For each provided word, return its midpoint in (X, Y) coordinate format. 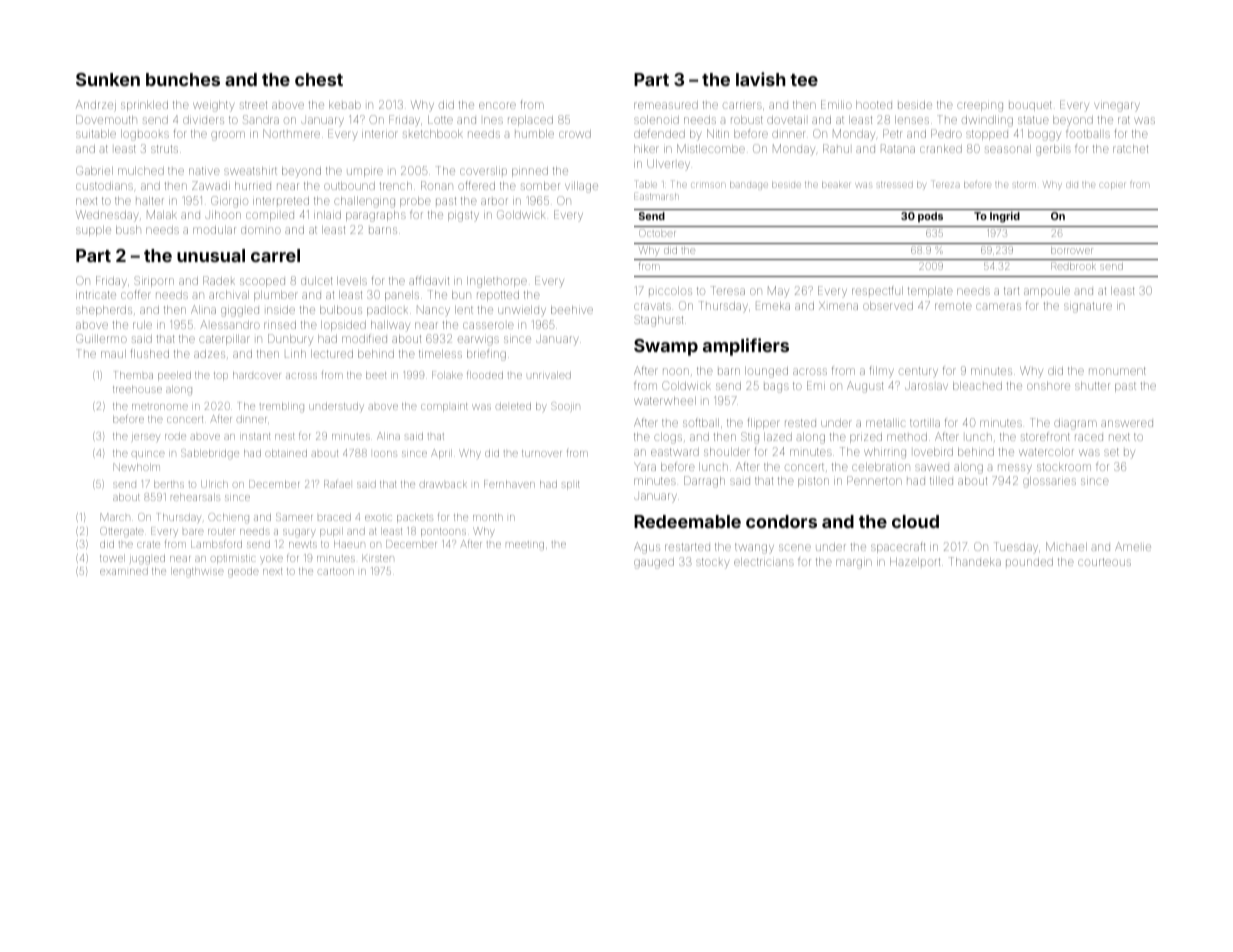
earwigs (478, 341)
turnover (542, 453)
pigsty (463, 216)
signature (1088, 307)
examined (124, 571)
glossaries (1049, 482)
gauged (654, 563)
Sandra (261, 119)
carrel (275, 255)
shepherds (104, 311)
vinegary (1117, 107)
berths (169, 484)
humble (534, 134)
